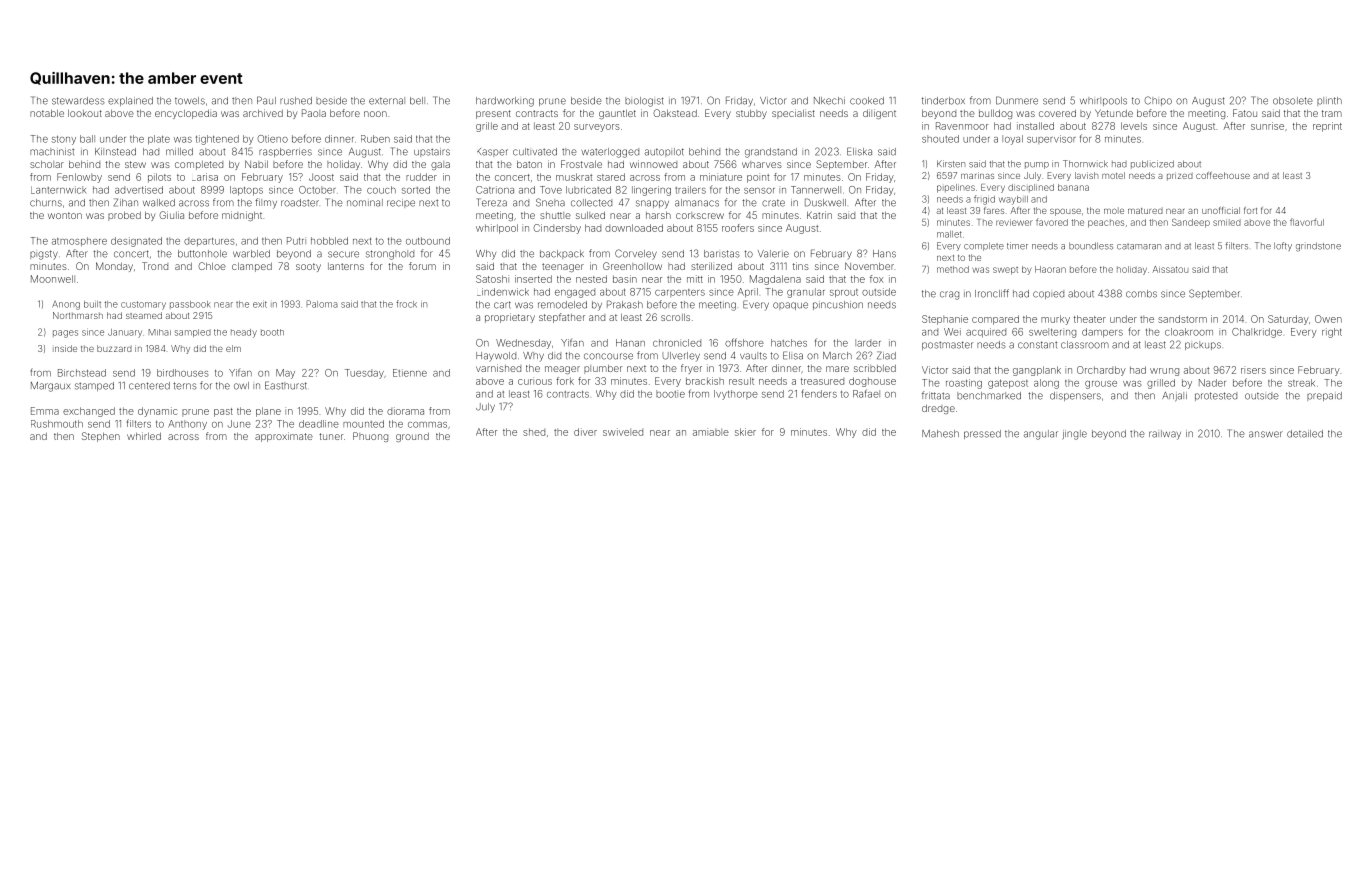  Describe the element at coordinates (242, 216) in the page. I see `midnight` at that location.
